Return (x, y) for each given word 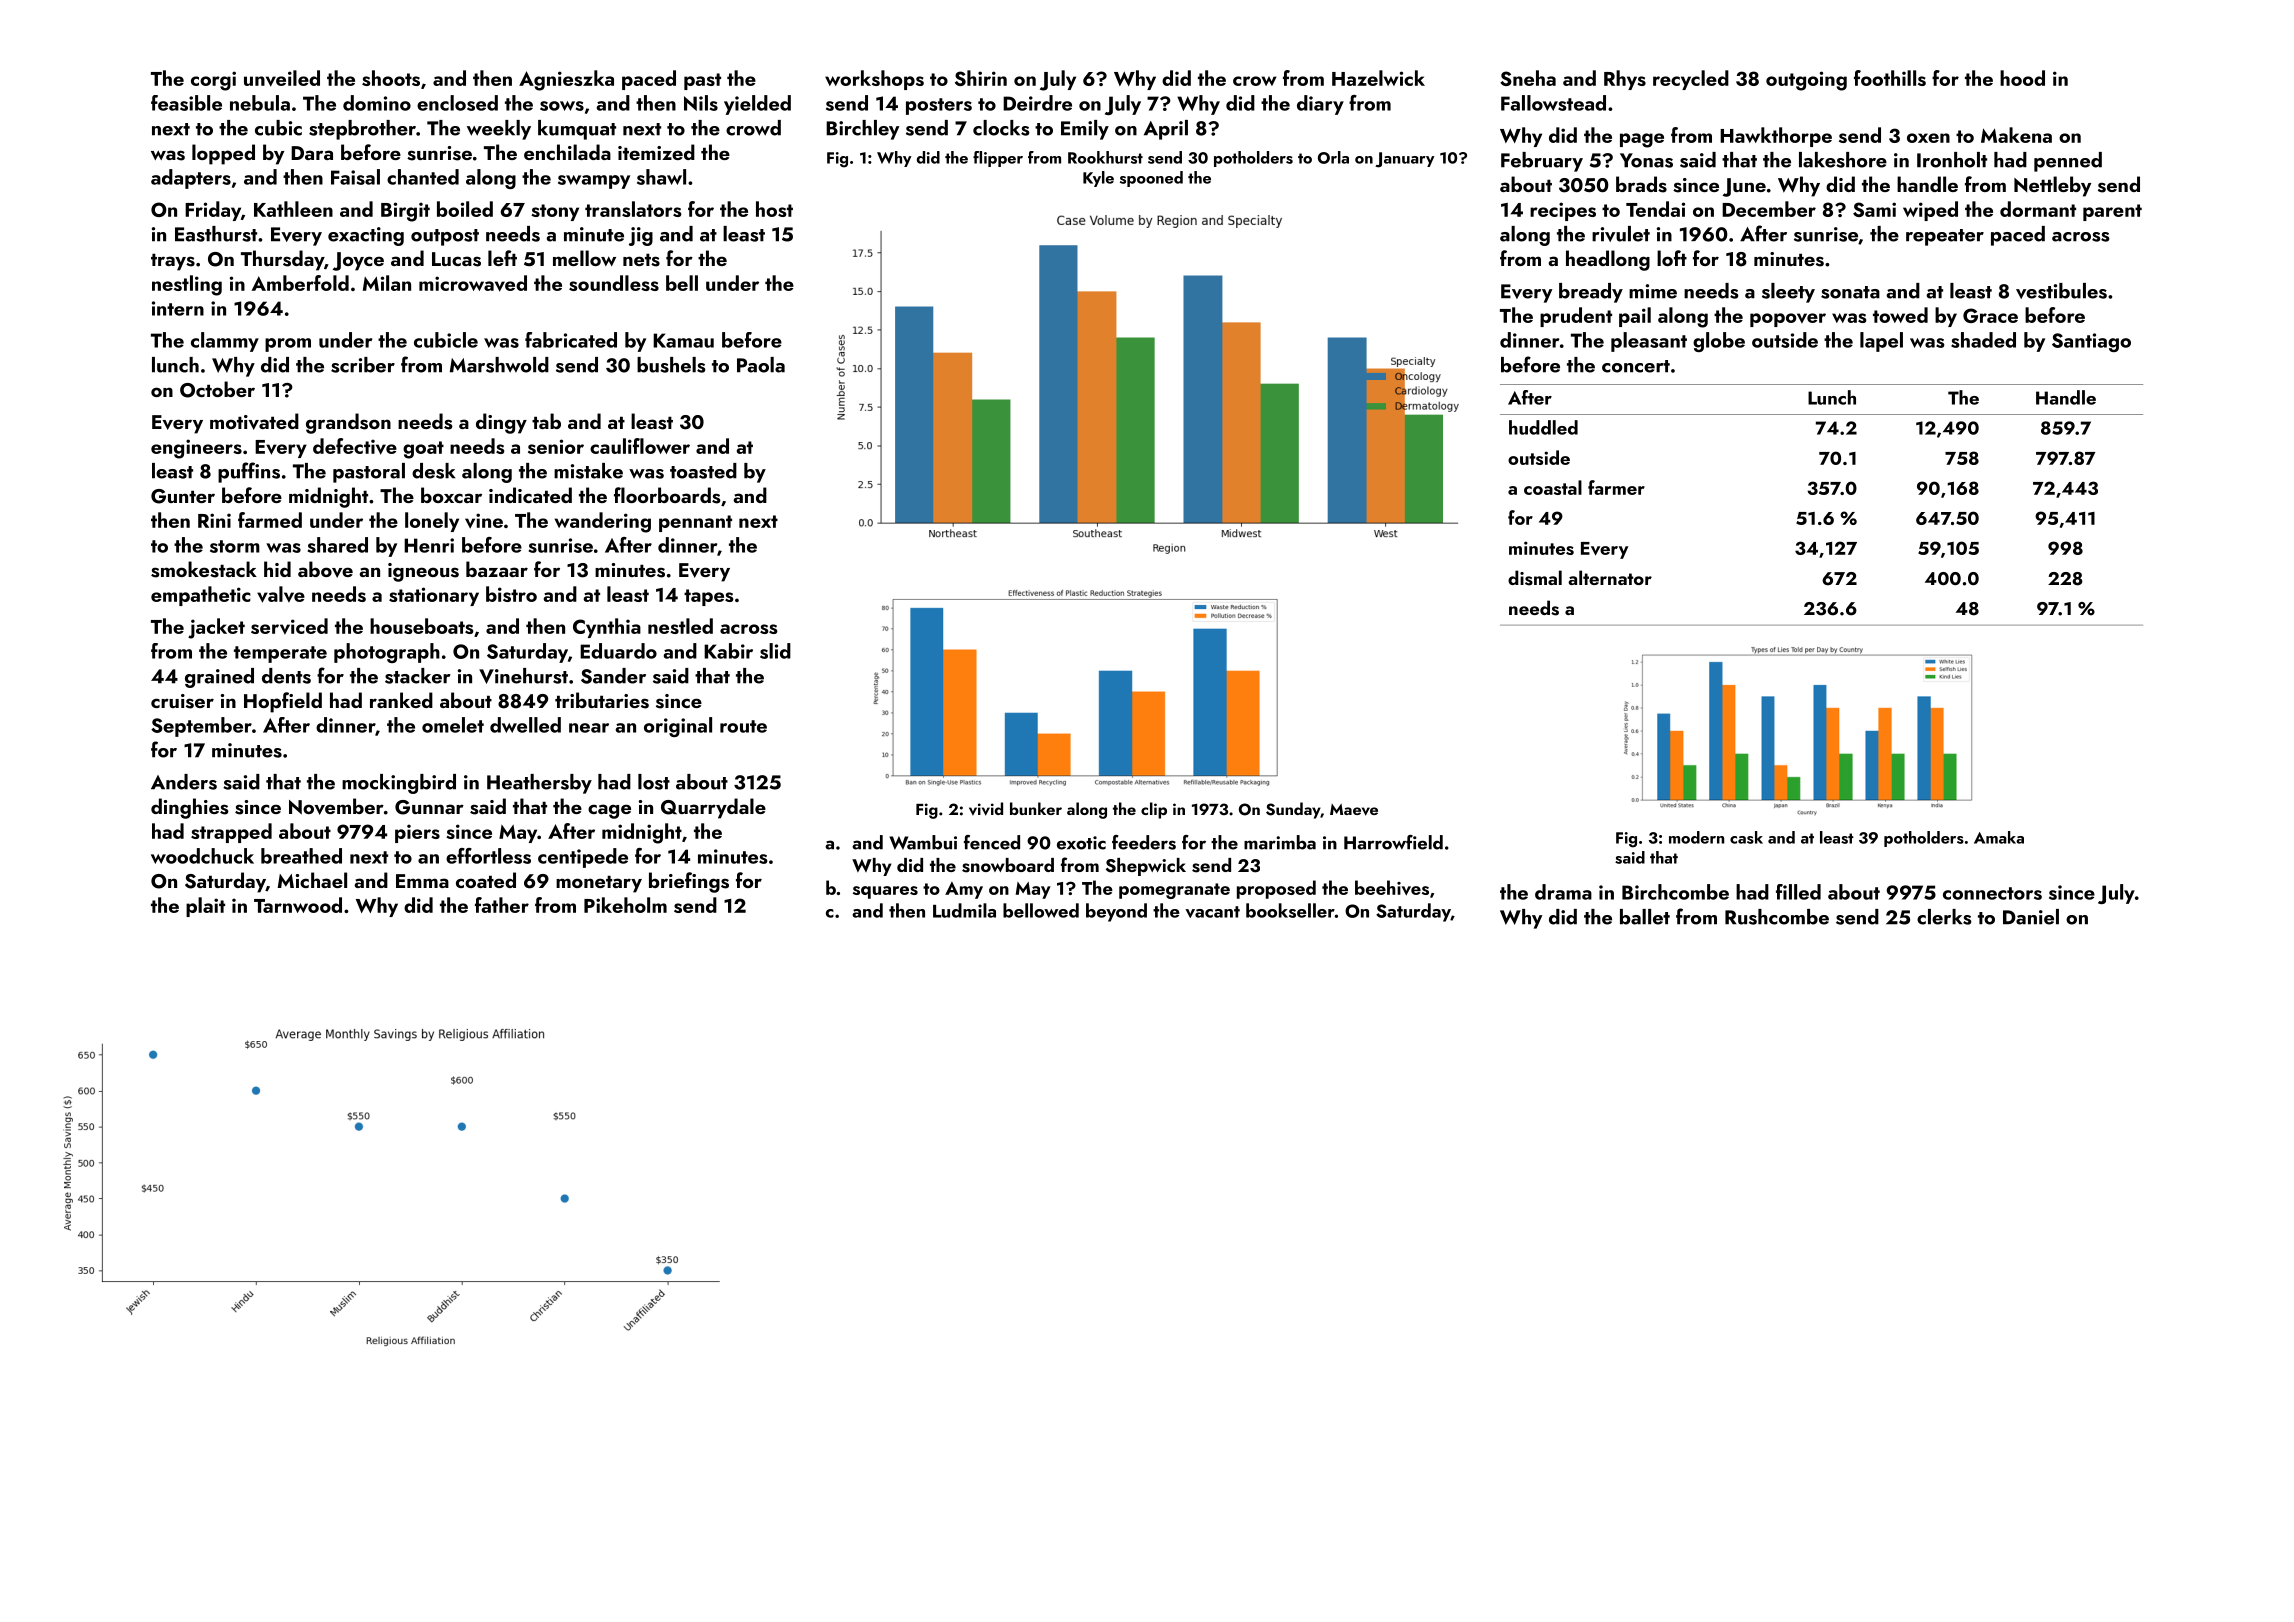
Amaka (1999, 837)
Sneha (1528, 78)
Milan (387, 283)
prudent (1576, 317)
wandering (603, 522)
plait (205, 907)
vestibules (2061, 291)
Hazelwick (1378, 78)
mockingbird (399, 784)
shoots (391, 78)
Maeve (1354, 810)
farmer (1616, 487)
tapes (709, 597)
